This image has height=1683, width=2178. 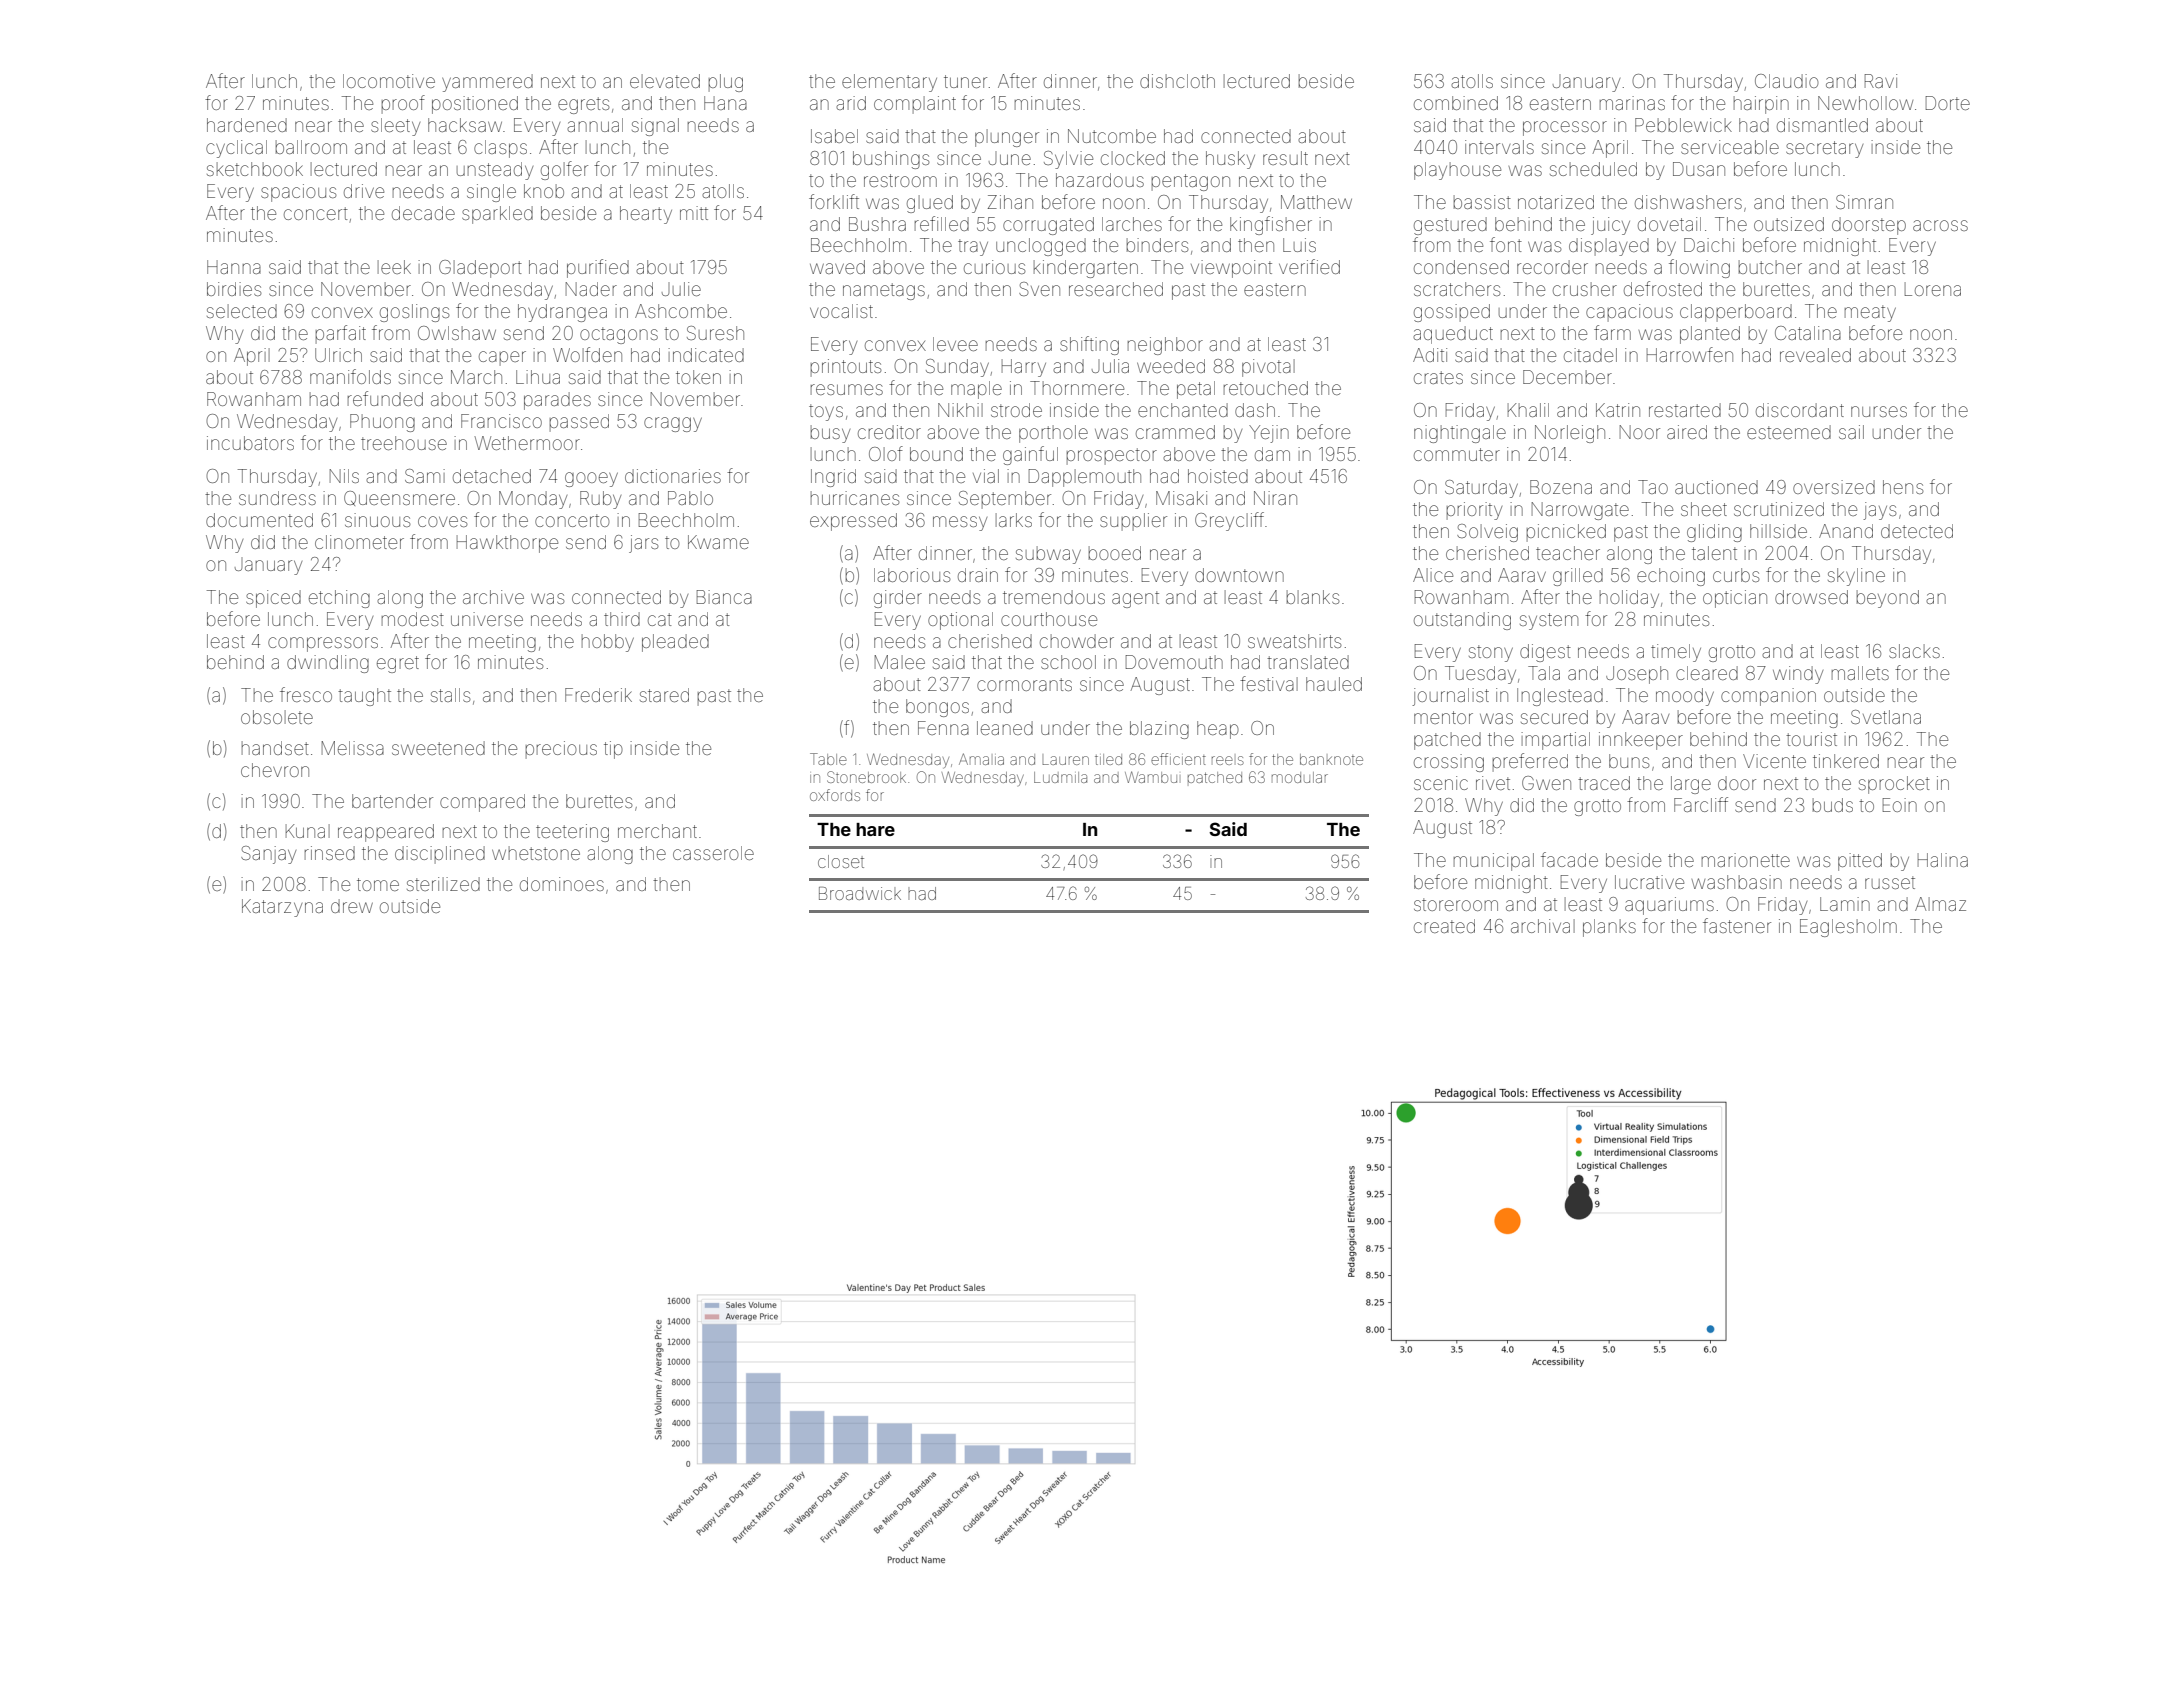 What do you see at coordinates (978, 575) in the image?
I see `drain` at bounding box center [978, 575].
